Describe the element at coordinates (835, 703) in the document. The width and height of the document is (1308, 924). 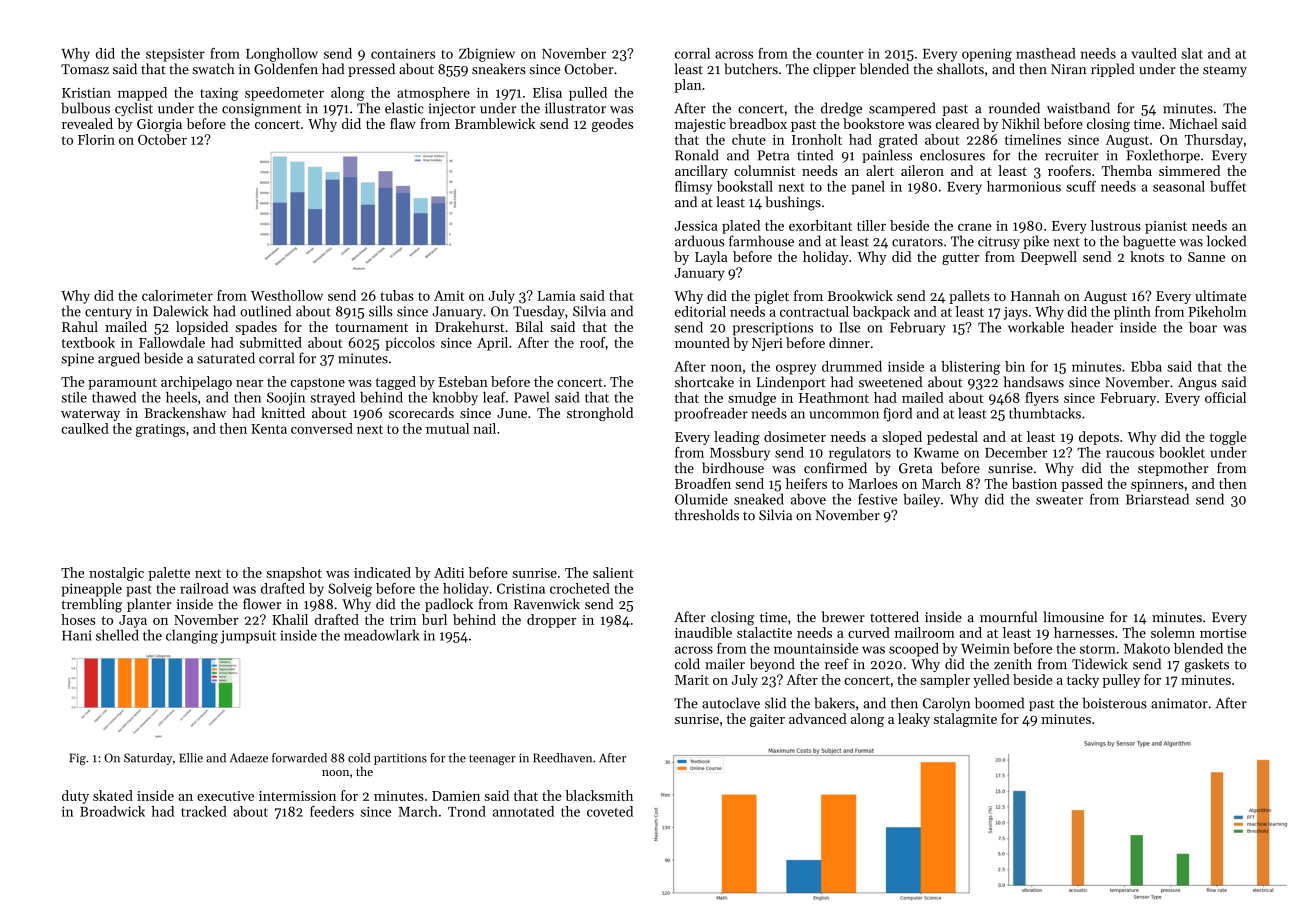
I see `bakers` at that location.
